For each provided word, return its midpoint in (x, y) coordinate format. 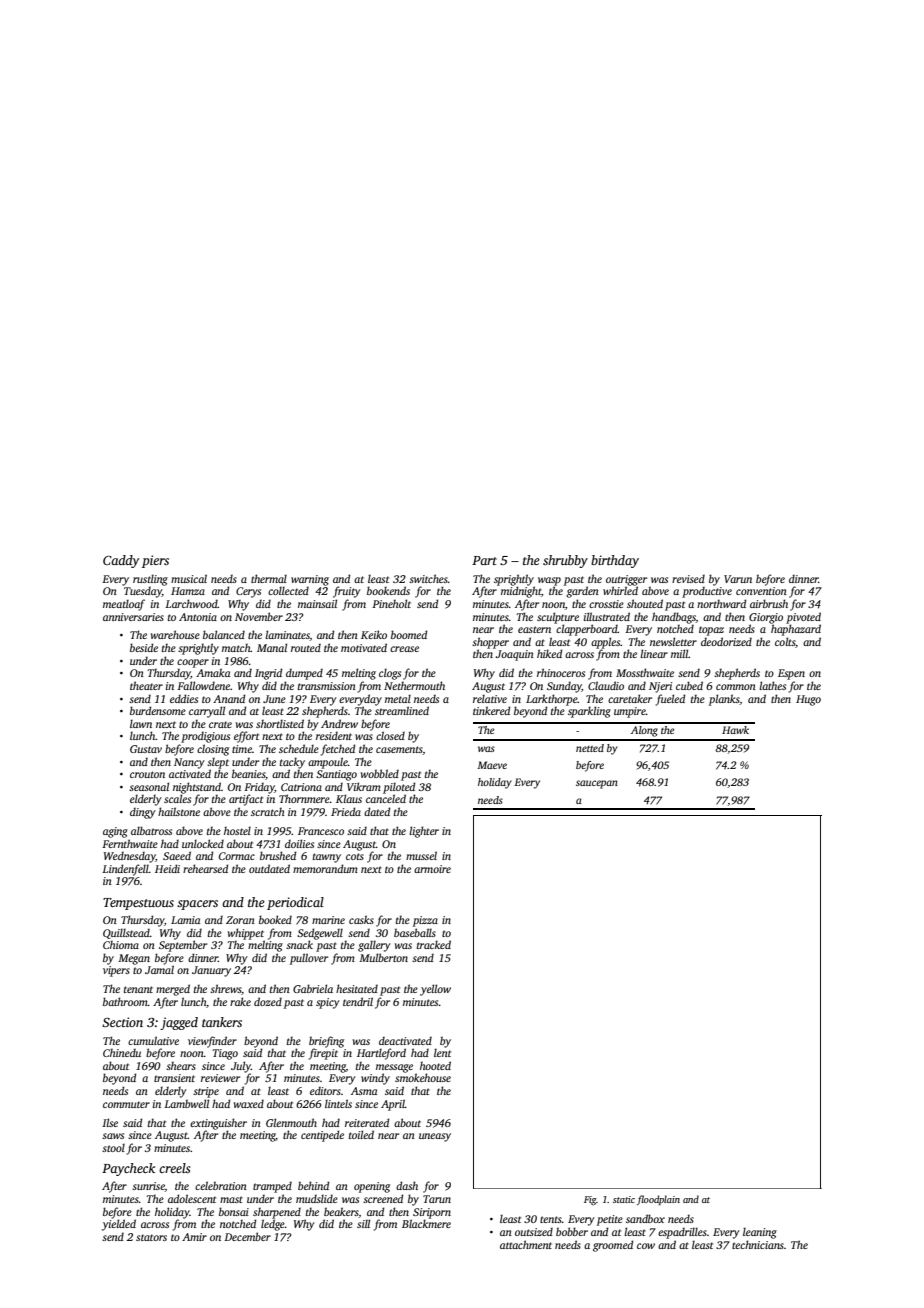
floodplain (658, 1200)
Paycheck (128, 1169)
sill (363, 1223)
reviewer (220, 1078)
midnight (521, 592)
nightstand (197, 788)
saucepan (597, 784)
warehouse (175, 634)
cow (646, 1246)
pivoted (803, 618)
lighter (424, 832)
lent (442, 1052)
